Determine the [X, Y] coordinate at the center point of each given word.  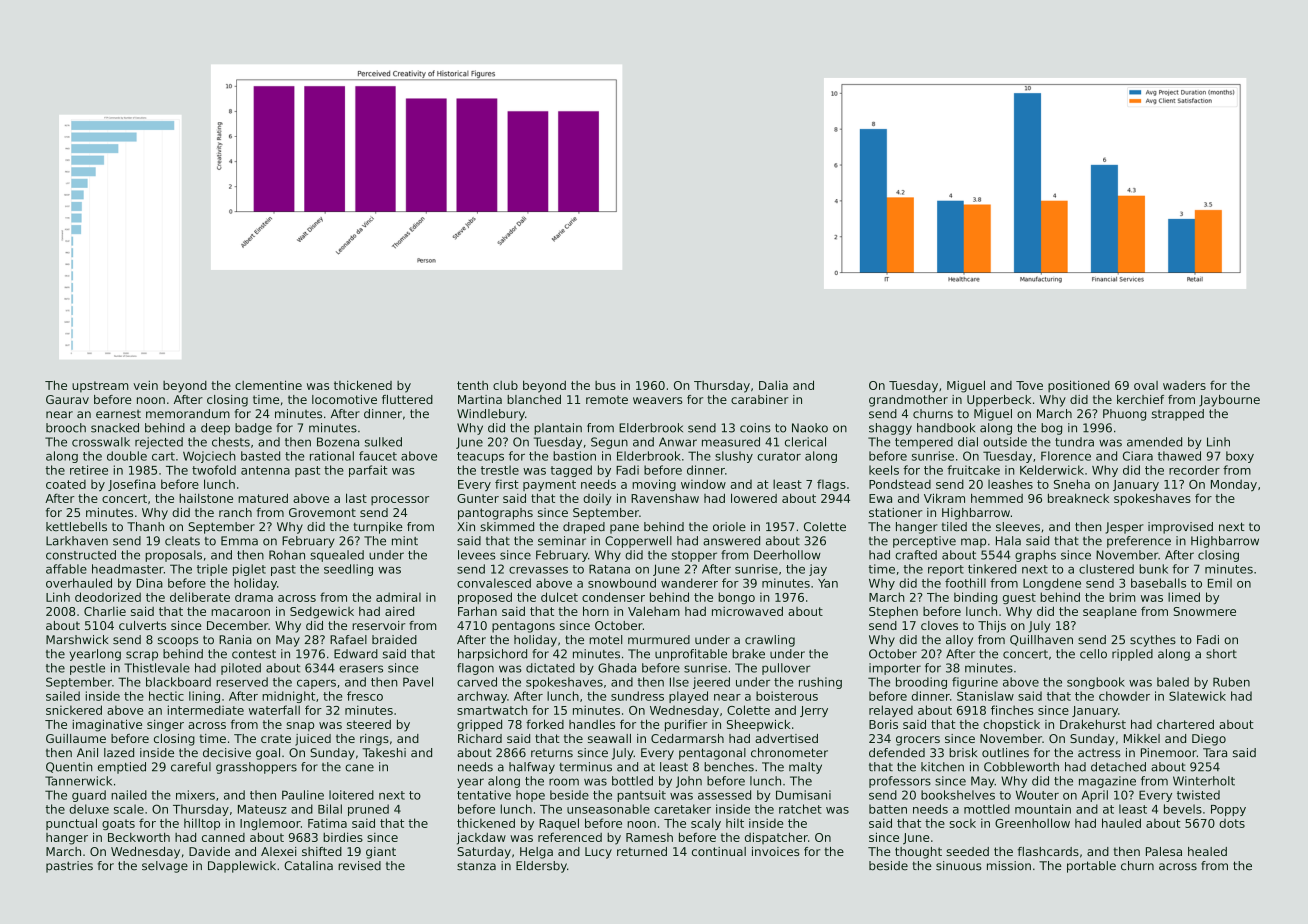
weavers [658, 400]
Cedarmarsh [687, 738]
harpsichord [492, 655]
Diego [1209, 740]
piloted [241, 669]
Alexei [278, 851]
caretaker [682, 809]
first [507, 484]
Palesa [1164, 851]
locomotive [344, 399]
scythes [1153, 641]
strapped [1178, 415]
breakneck [1078, 498]
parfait [368, 471]
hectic [166, 696]
